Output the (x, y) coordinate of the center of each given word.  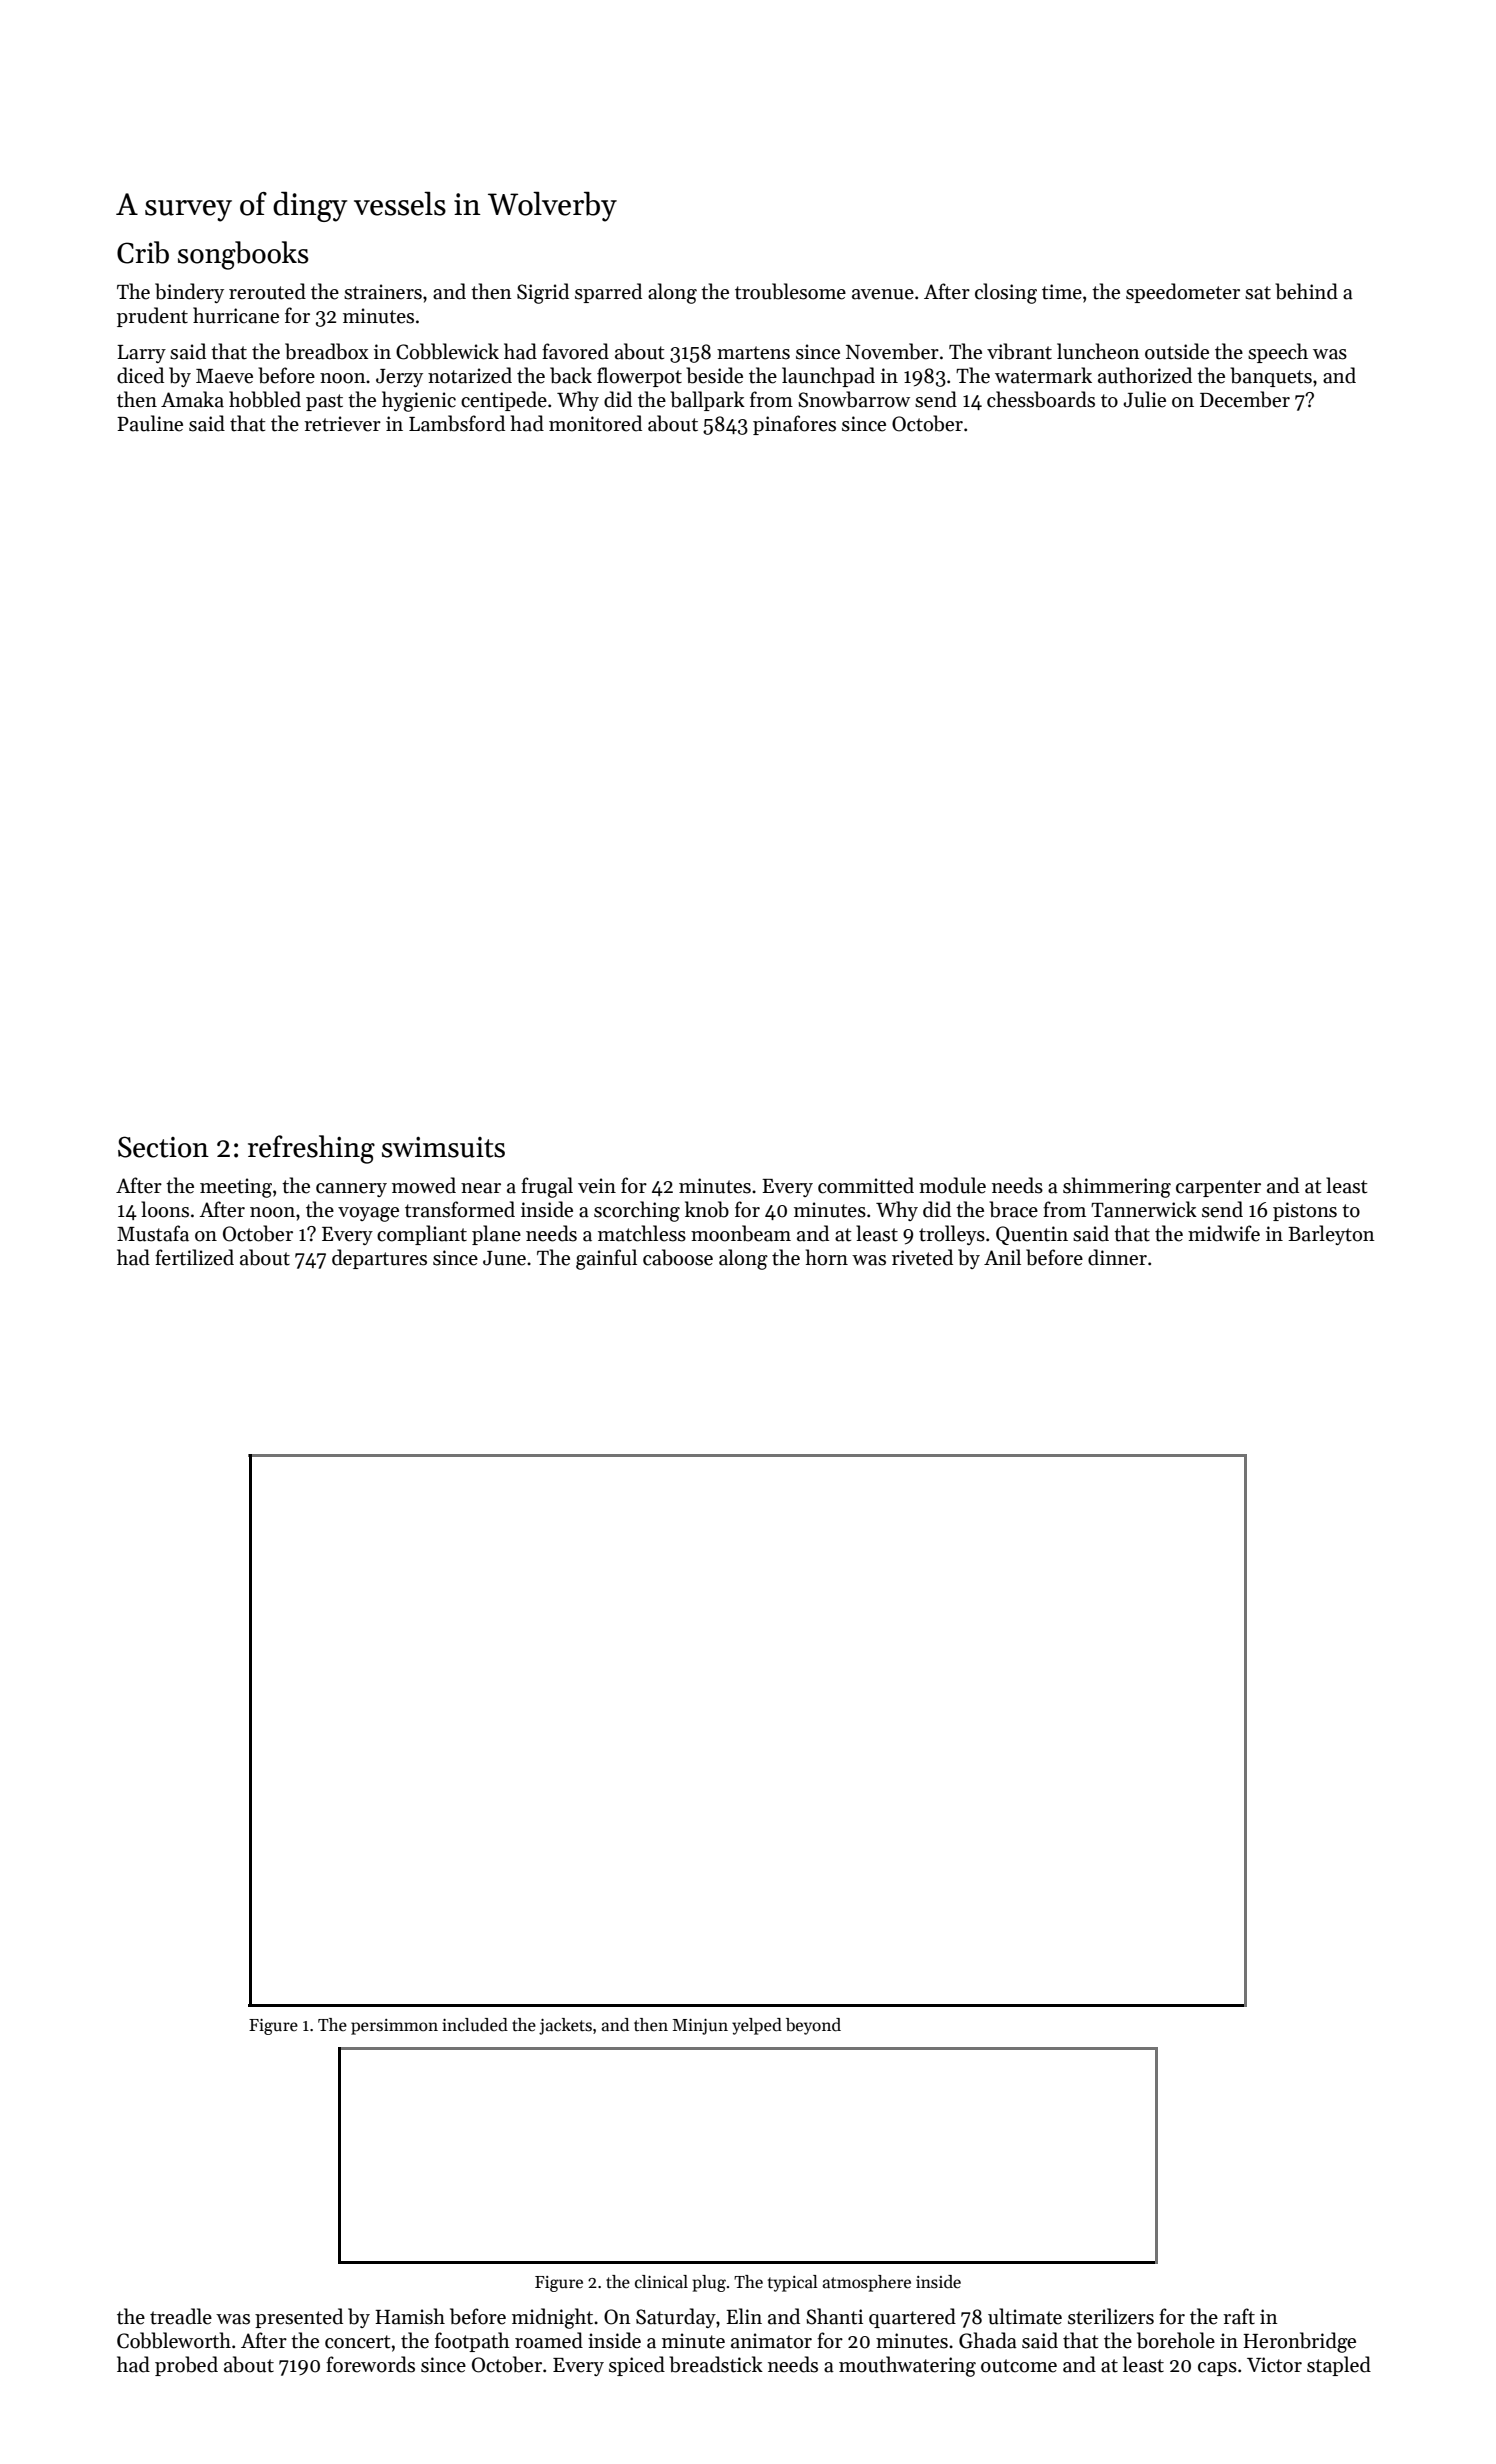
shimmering (1117, 1187)
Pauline (150, 423)
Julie (1144, 399)
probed (186, 2366)
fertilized (194, 1257)
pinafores (794, 425)
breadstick (716, 2364)
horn (827, 1257)
